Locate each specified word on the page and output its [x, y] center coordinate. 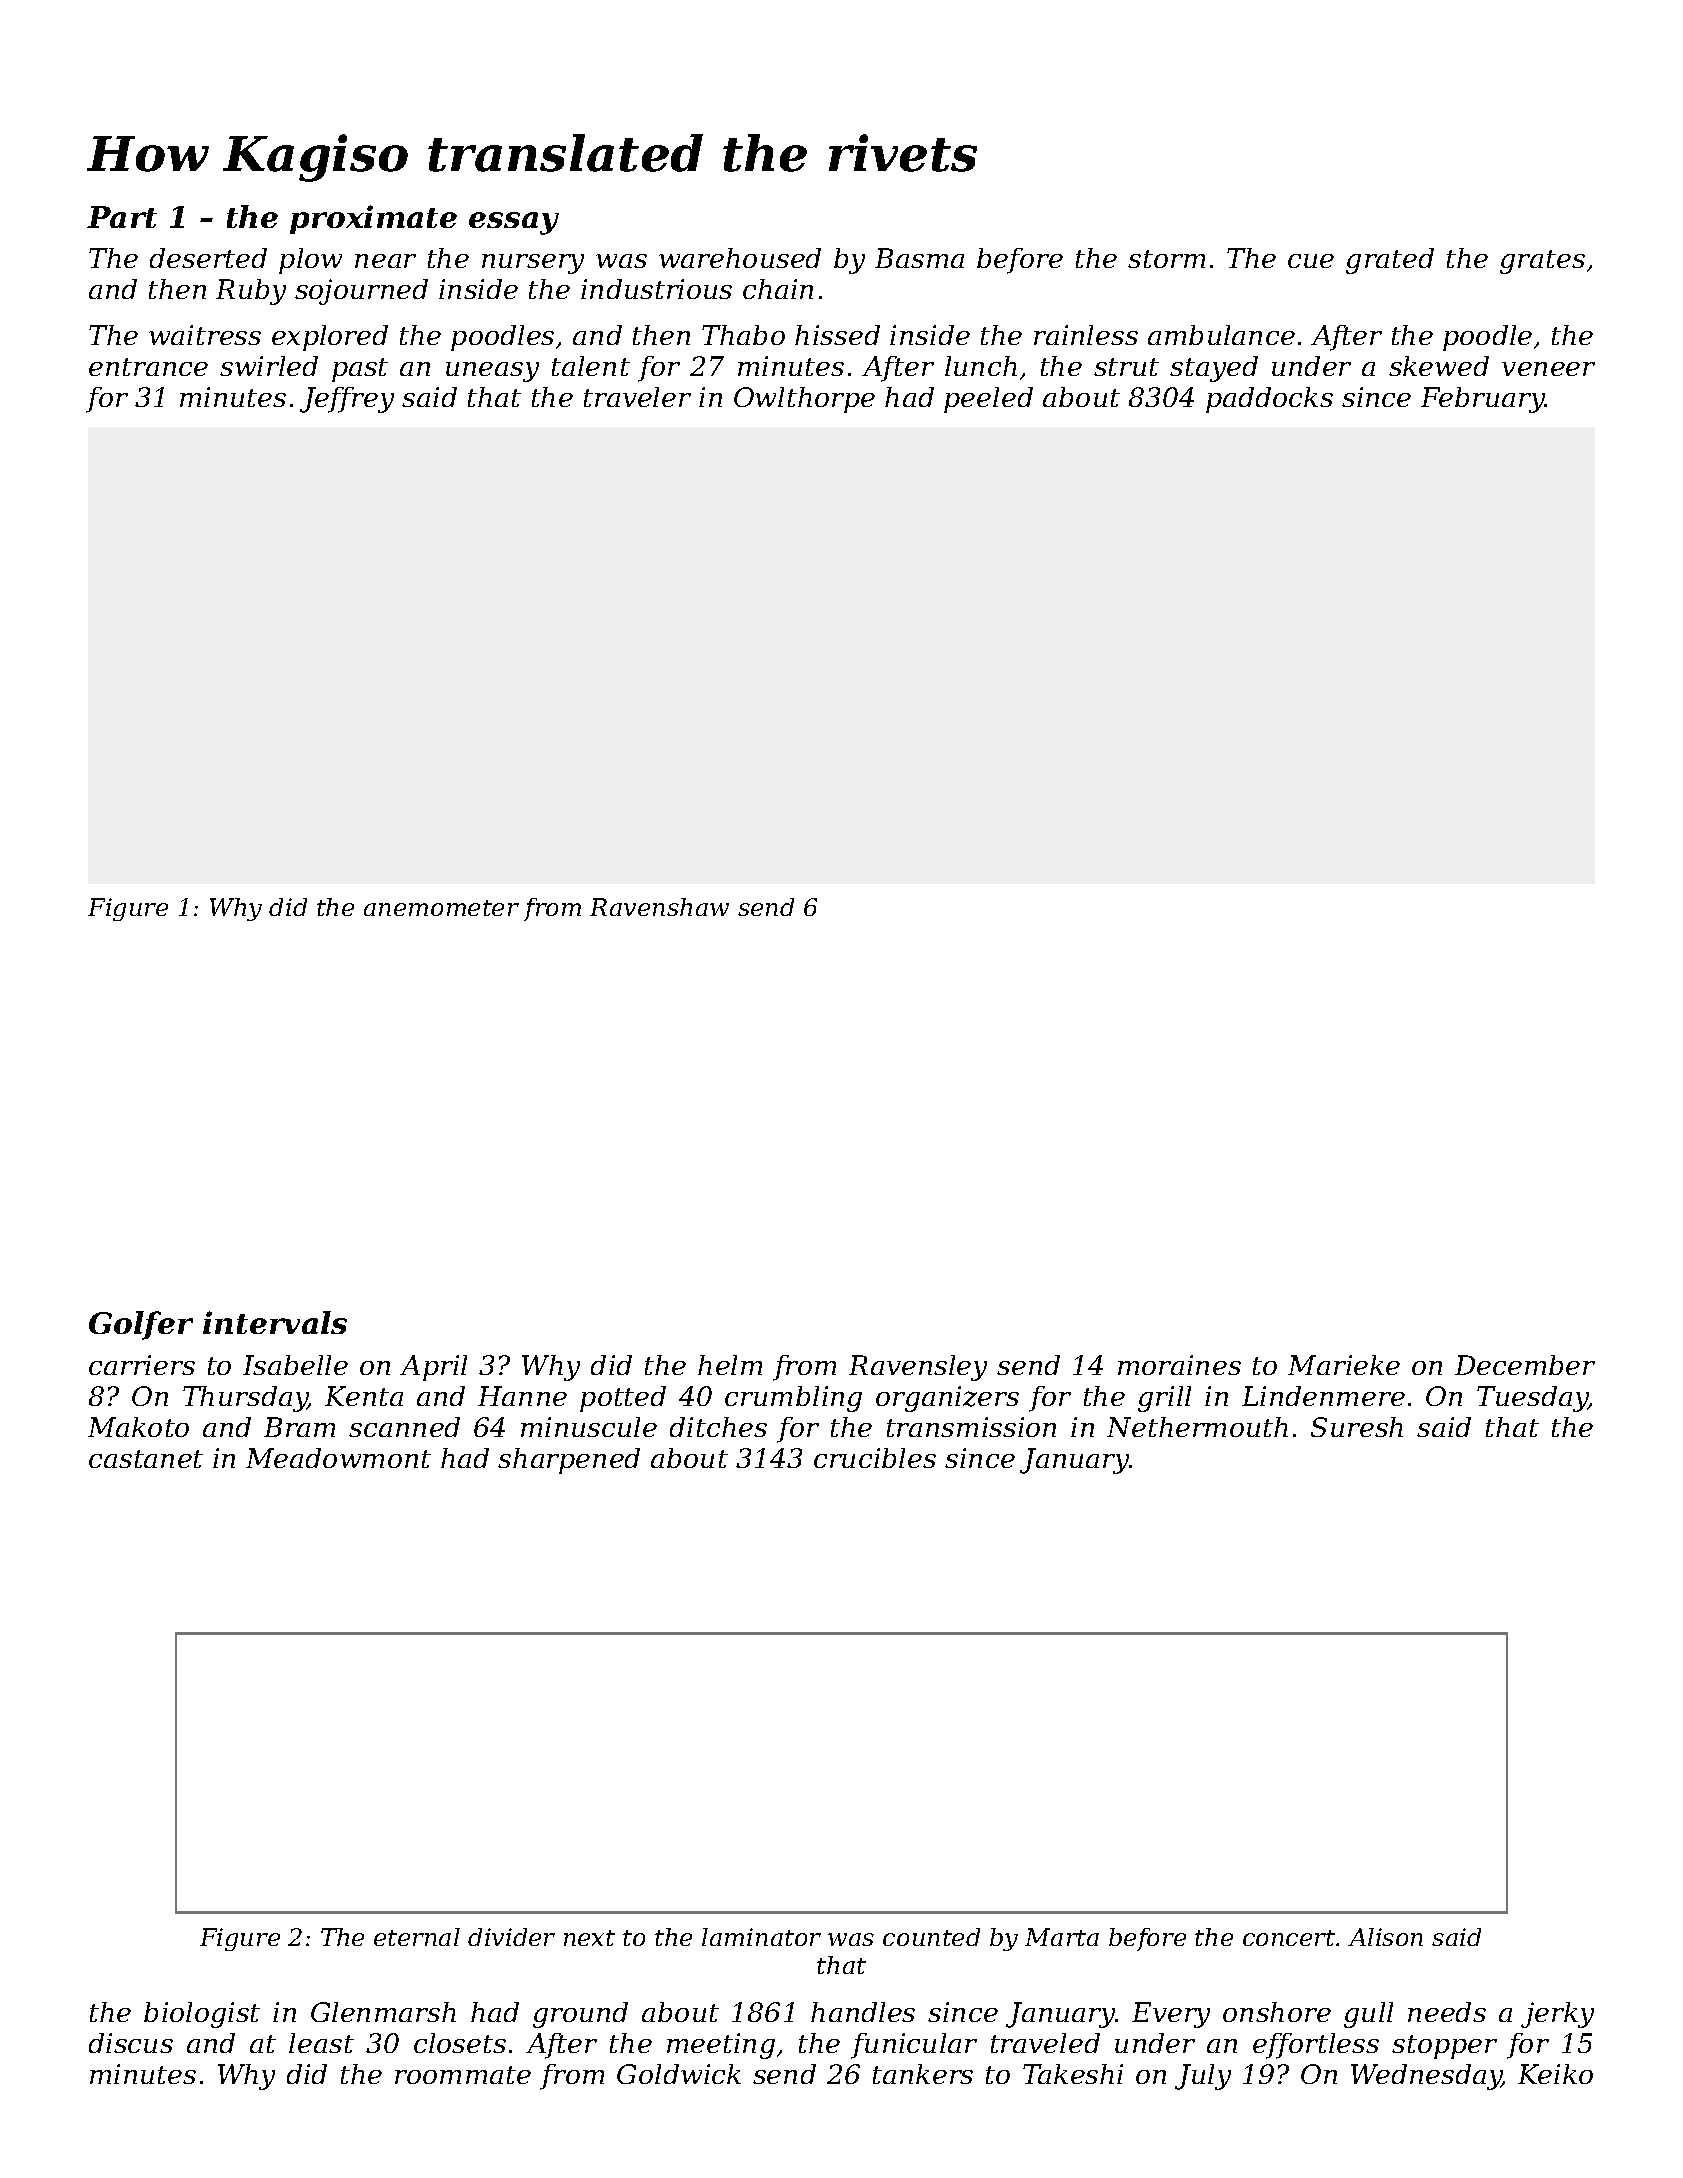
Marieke [1344, 1365]
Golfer [141, 1325]
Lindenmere [1323, 1396]
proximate [373, 219]
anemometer [441, 908]
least [321, 2043]
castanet [146, 1459]
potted [623, 1399]
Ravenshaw [659, 907]
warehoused [740, 258]
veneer [1548, 369]
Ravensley [918, 1368]
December [1525, 1365]
